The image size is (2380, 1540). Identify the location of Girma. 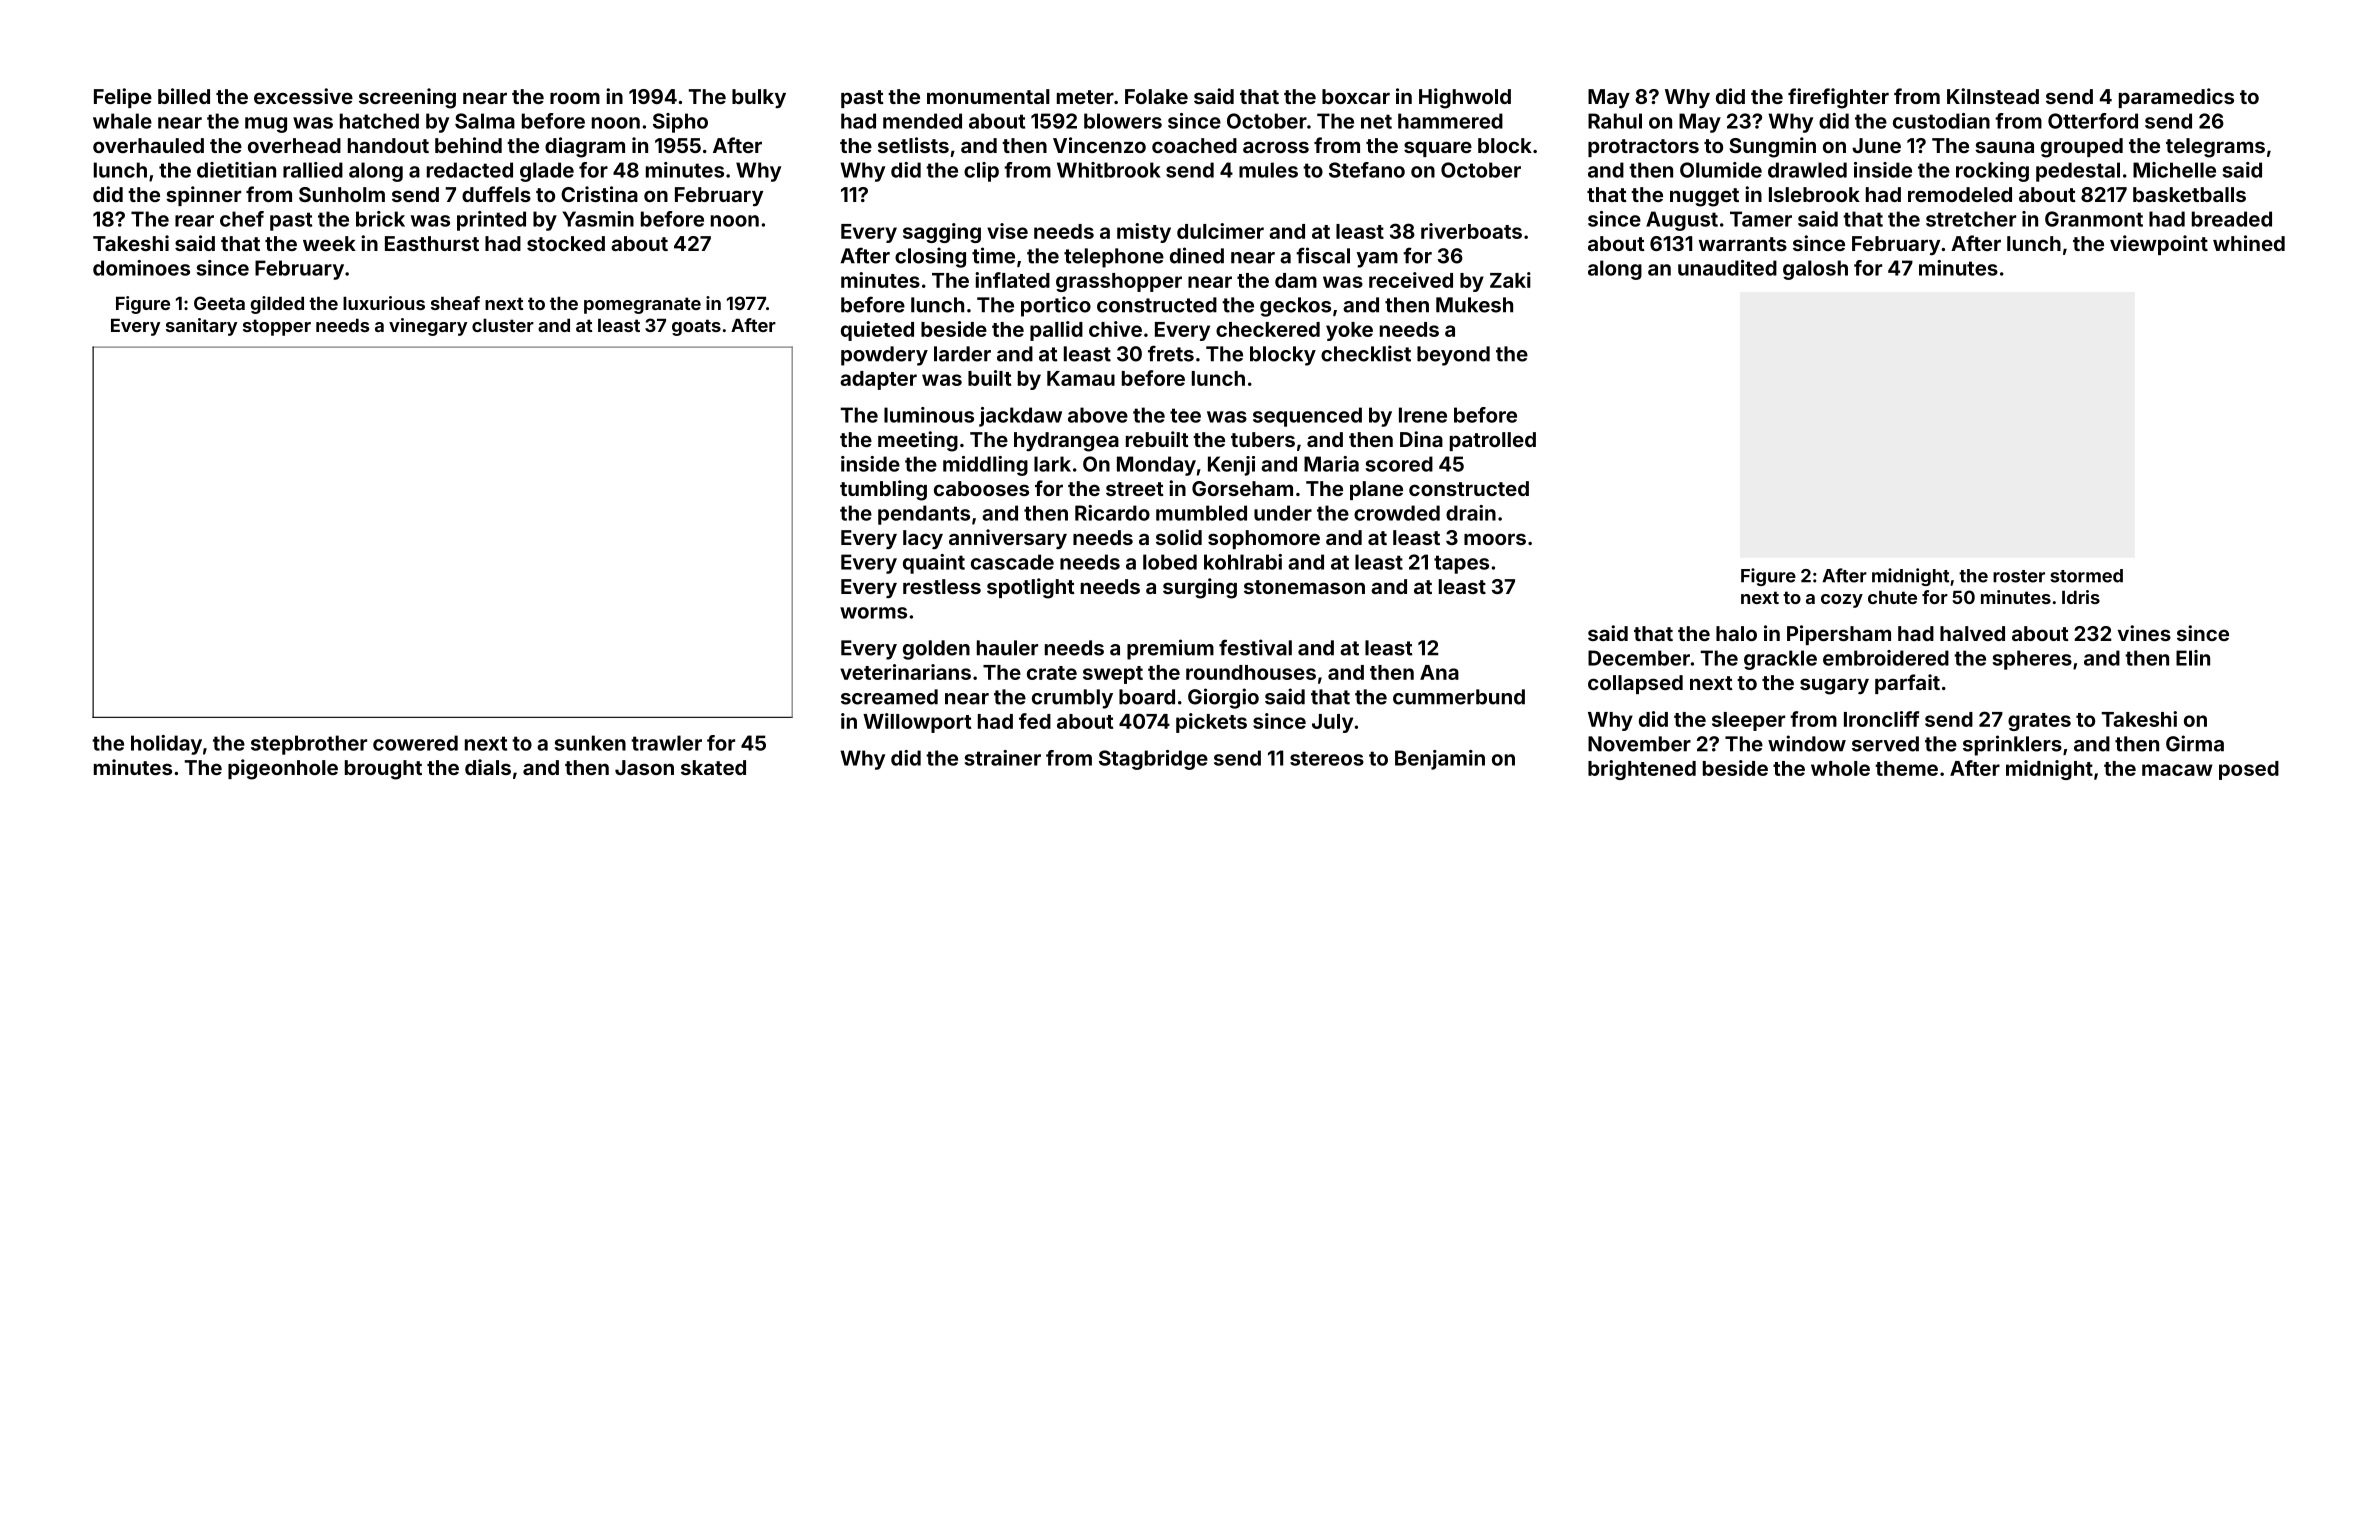
(2195, 743).
